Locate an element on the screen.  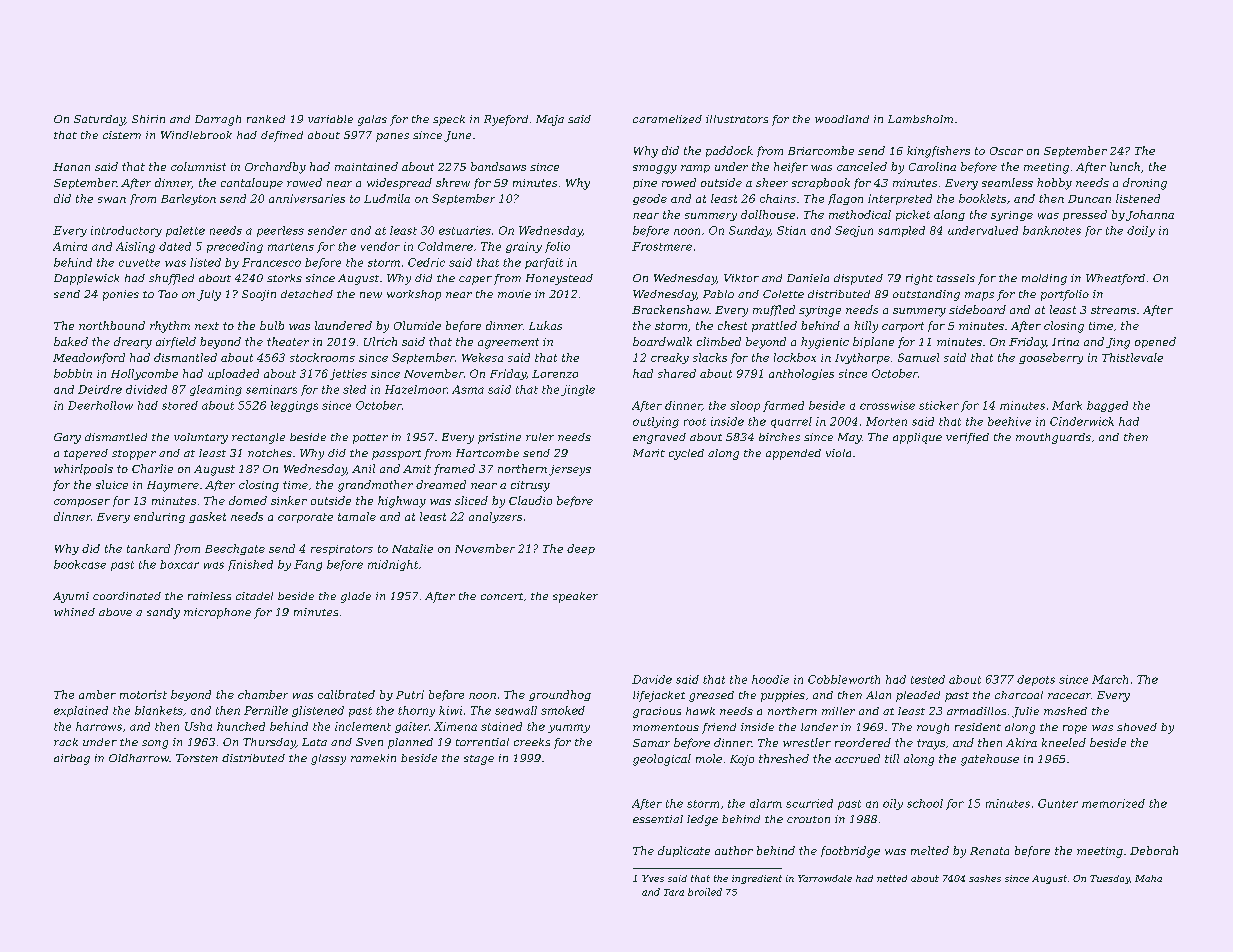
Torsten is located at coordinates (197, 758).
